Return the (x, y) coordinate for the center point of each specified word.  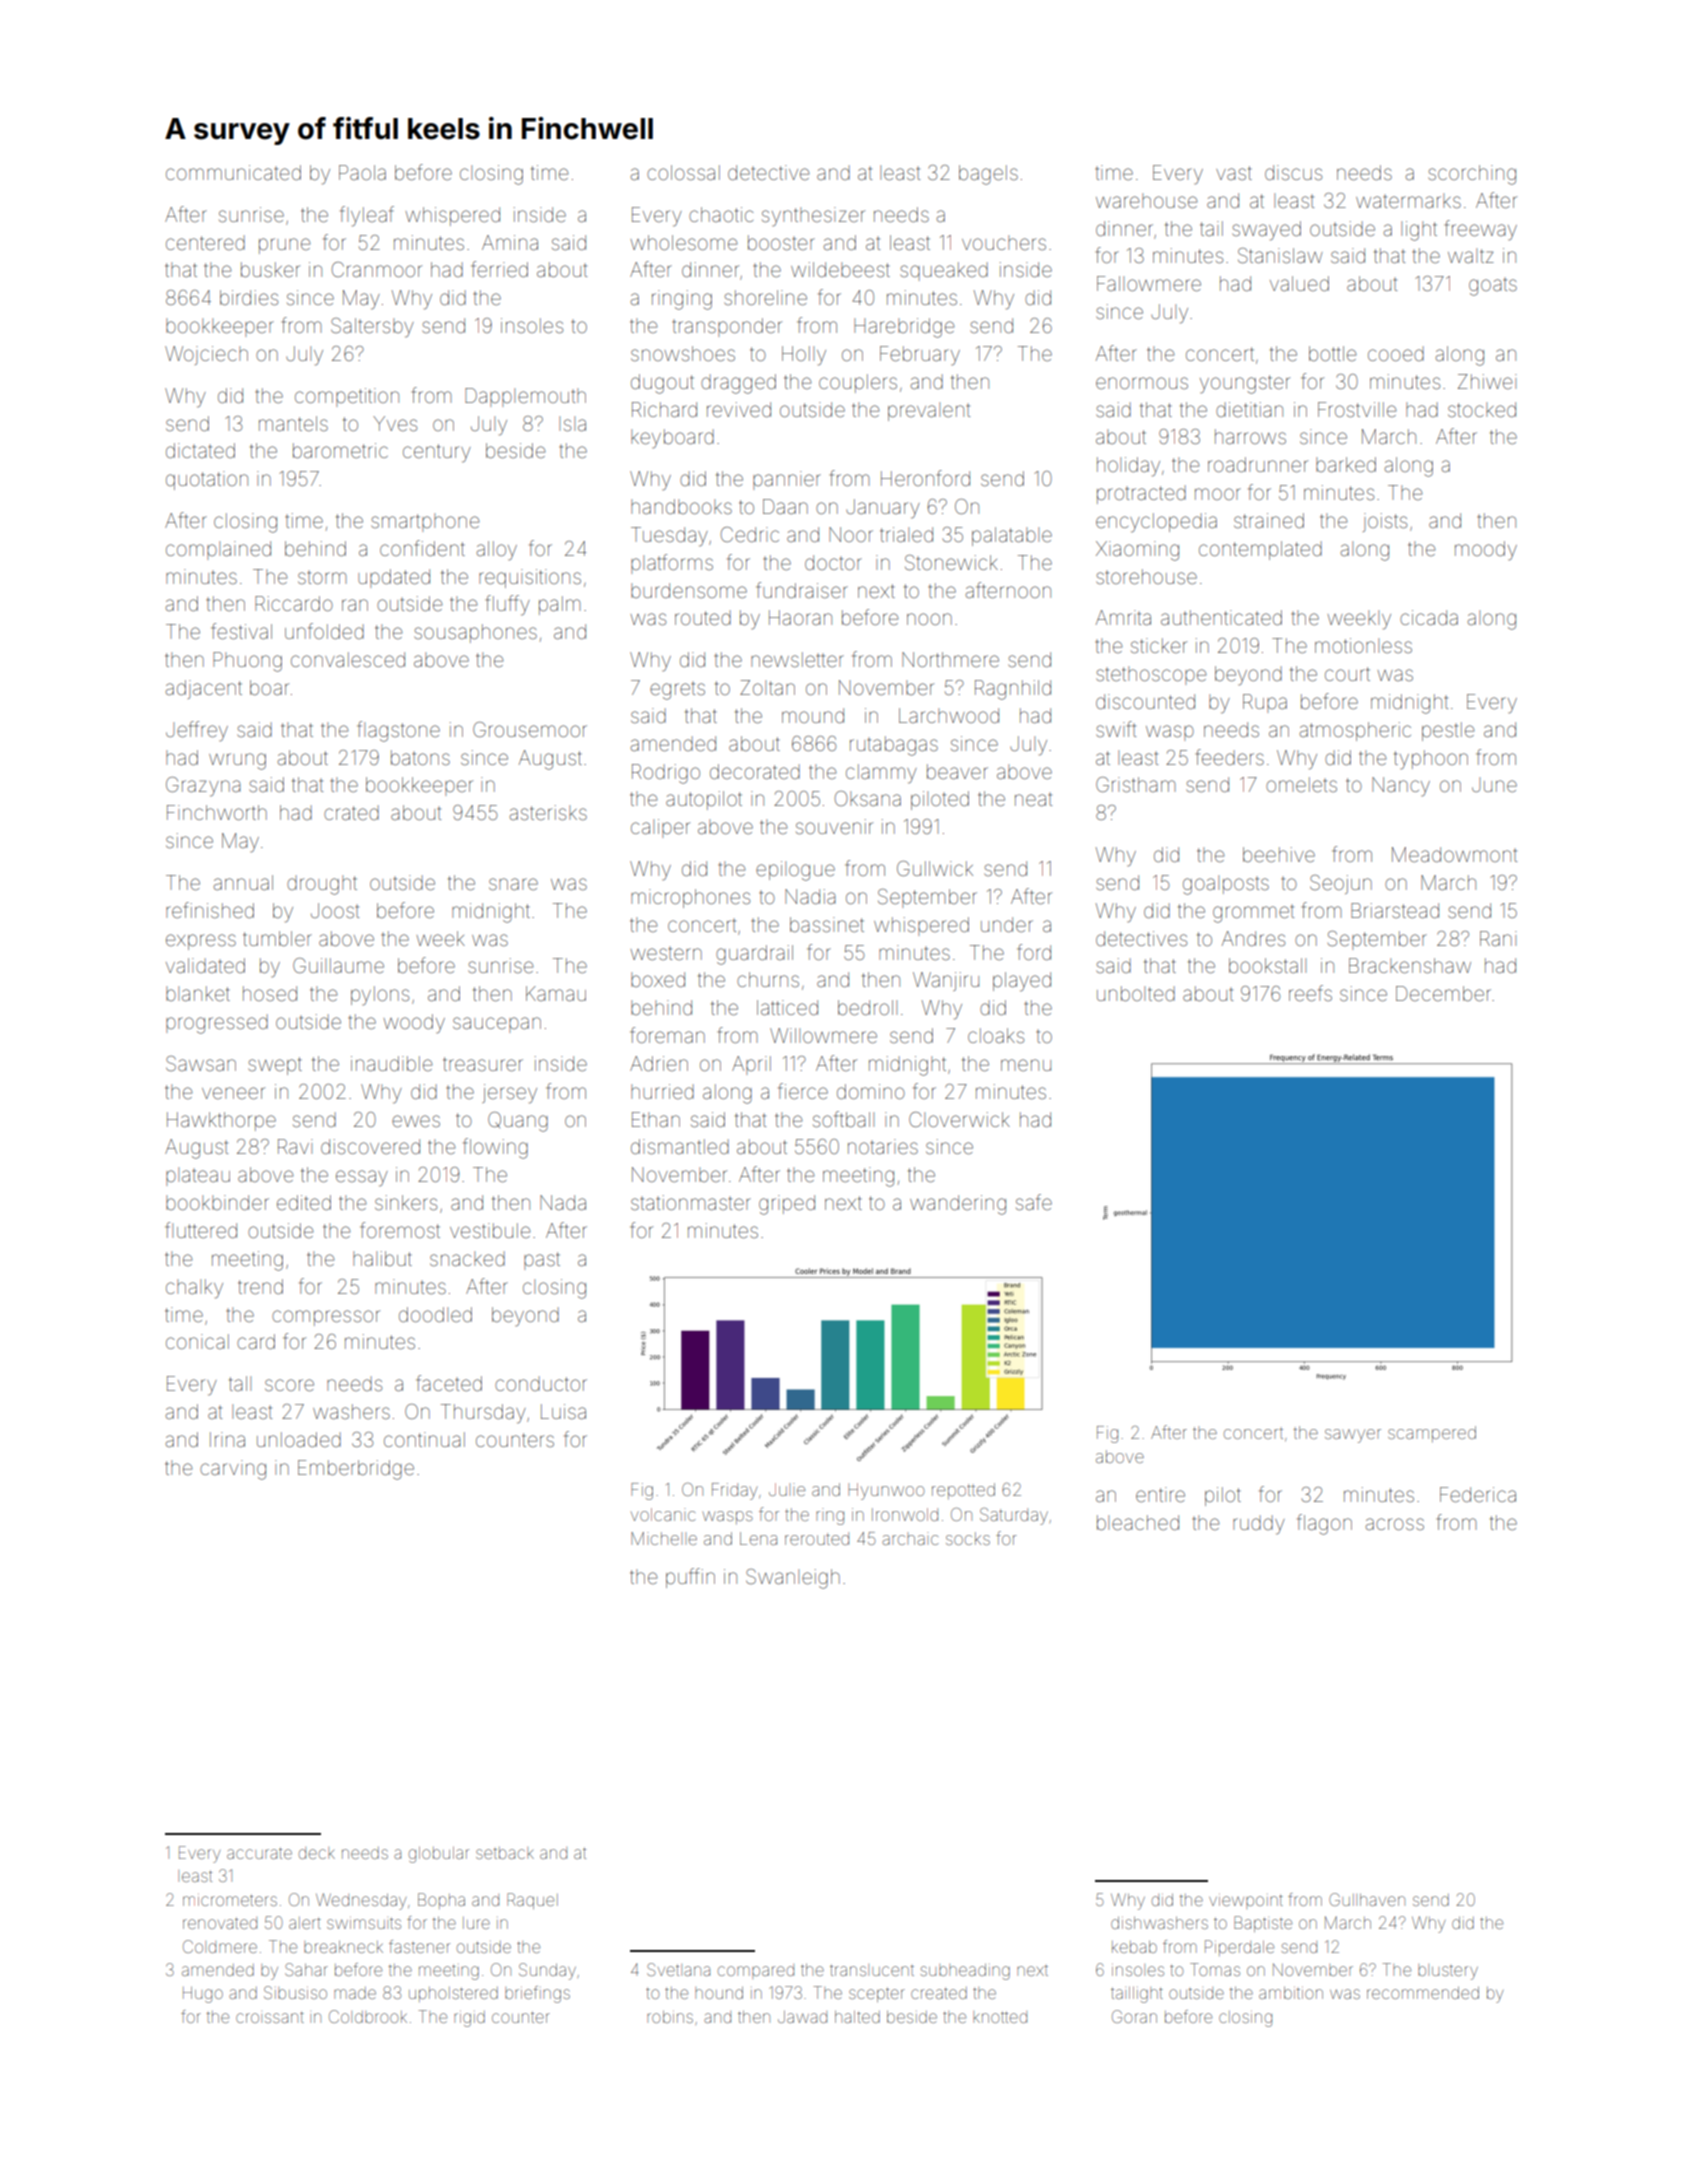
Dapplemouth (525, 397)
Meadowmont (1454, 854)
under (1007, 924)
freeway (1481, 230)
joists (1385, 522)
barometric (340, 450)
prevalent (929, 411)
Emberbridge (356, 1470)
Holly (804, 356)
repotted (963, 1491)
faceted (449, 1383)
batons (420, 757)
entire (1160, 1494)
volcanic (663, 1514)
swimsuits (364, 1923)
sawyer (1353, 1436)
